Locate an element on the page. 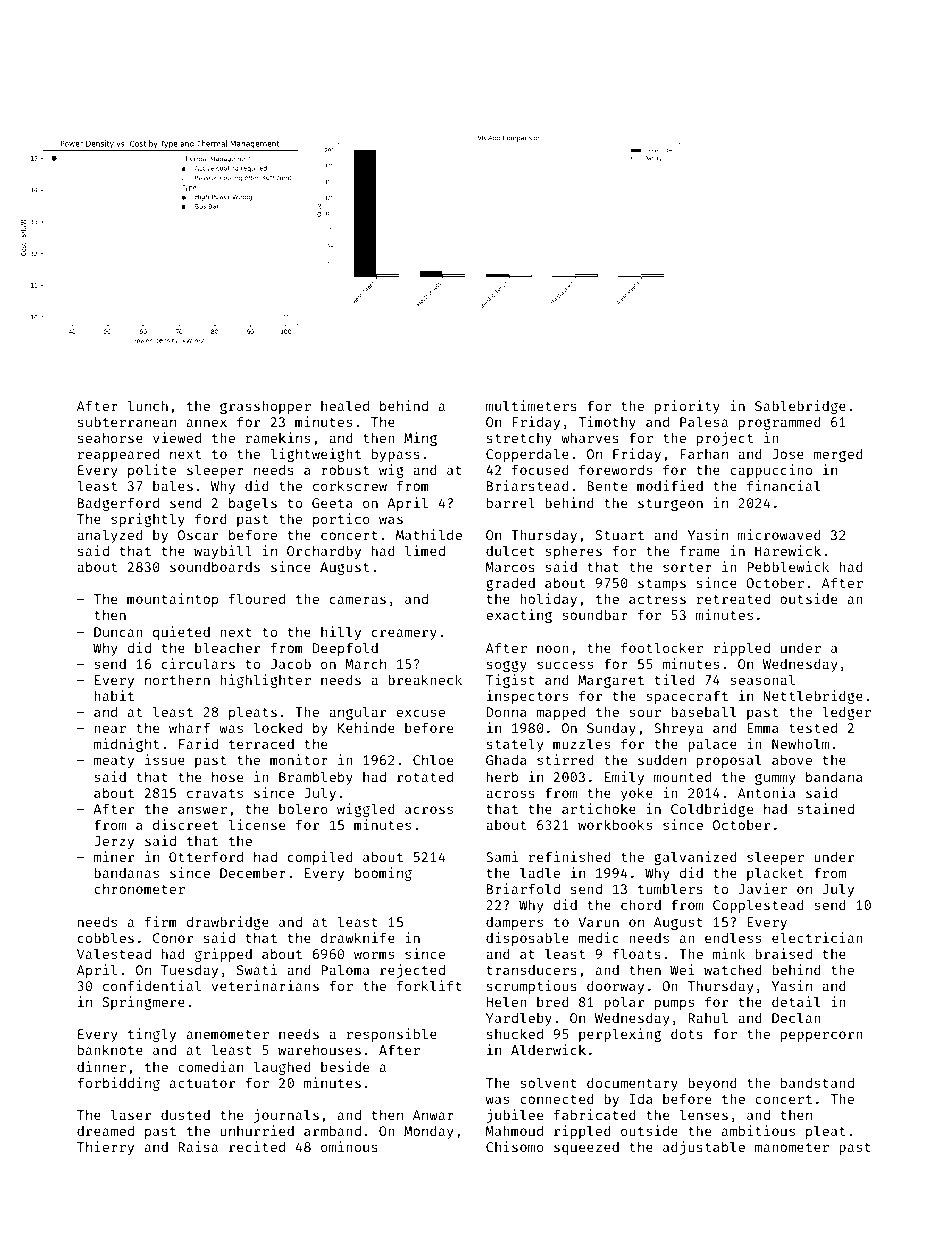  grasshopper is located at coordinates (265, 407).
